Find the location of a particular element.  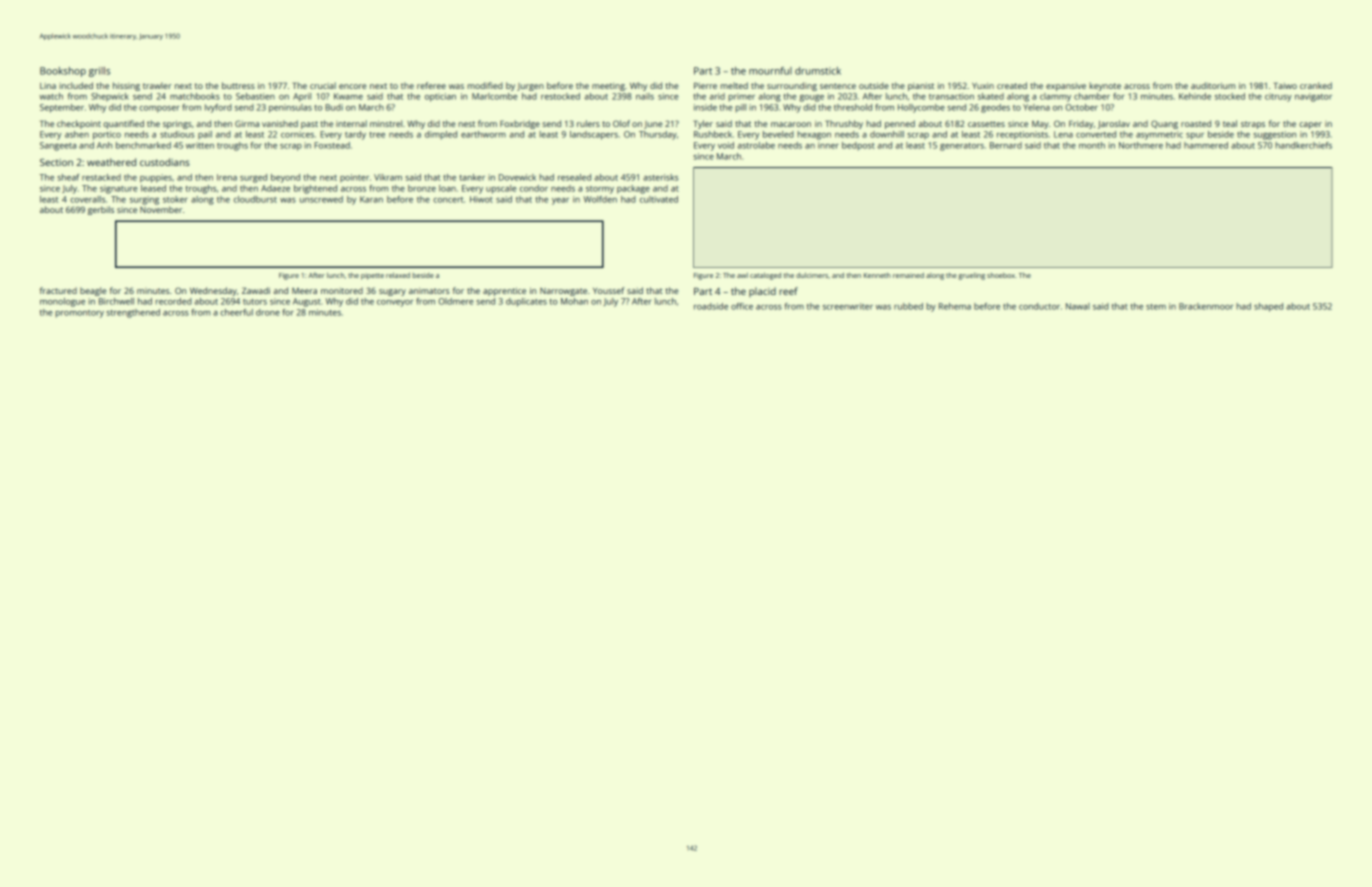

mournful is located at coordinates (770, 71).
